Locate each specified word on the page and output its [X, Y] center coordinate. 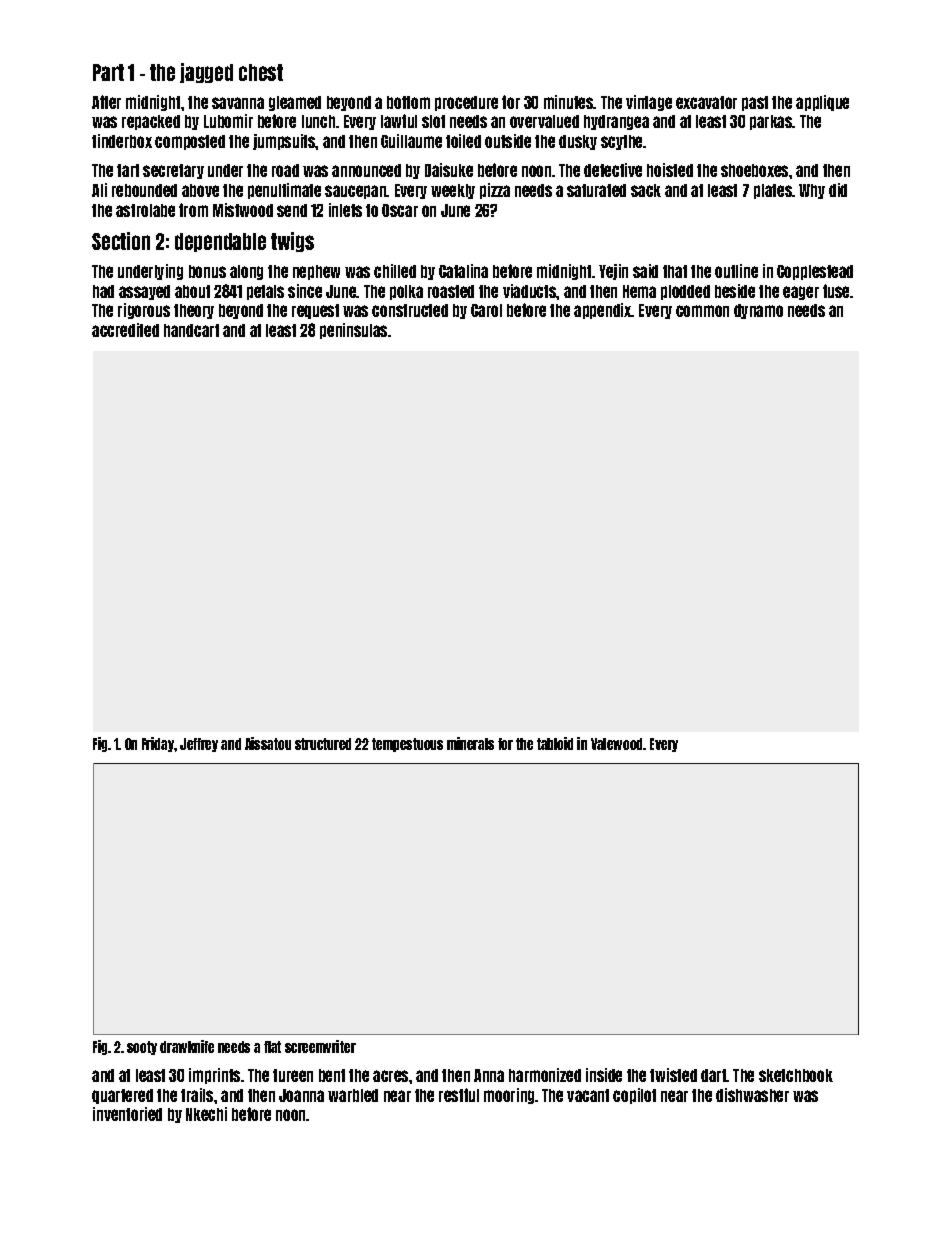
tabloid [555, 743]
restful [459, 1095]
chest [261, 72]
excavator [706, 102]
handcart [191, 330]
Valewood [616, 744]
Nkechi [206, 1114]
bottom [408, 102]
